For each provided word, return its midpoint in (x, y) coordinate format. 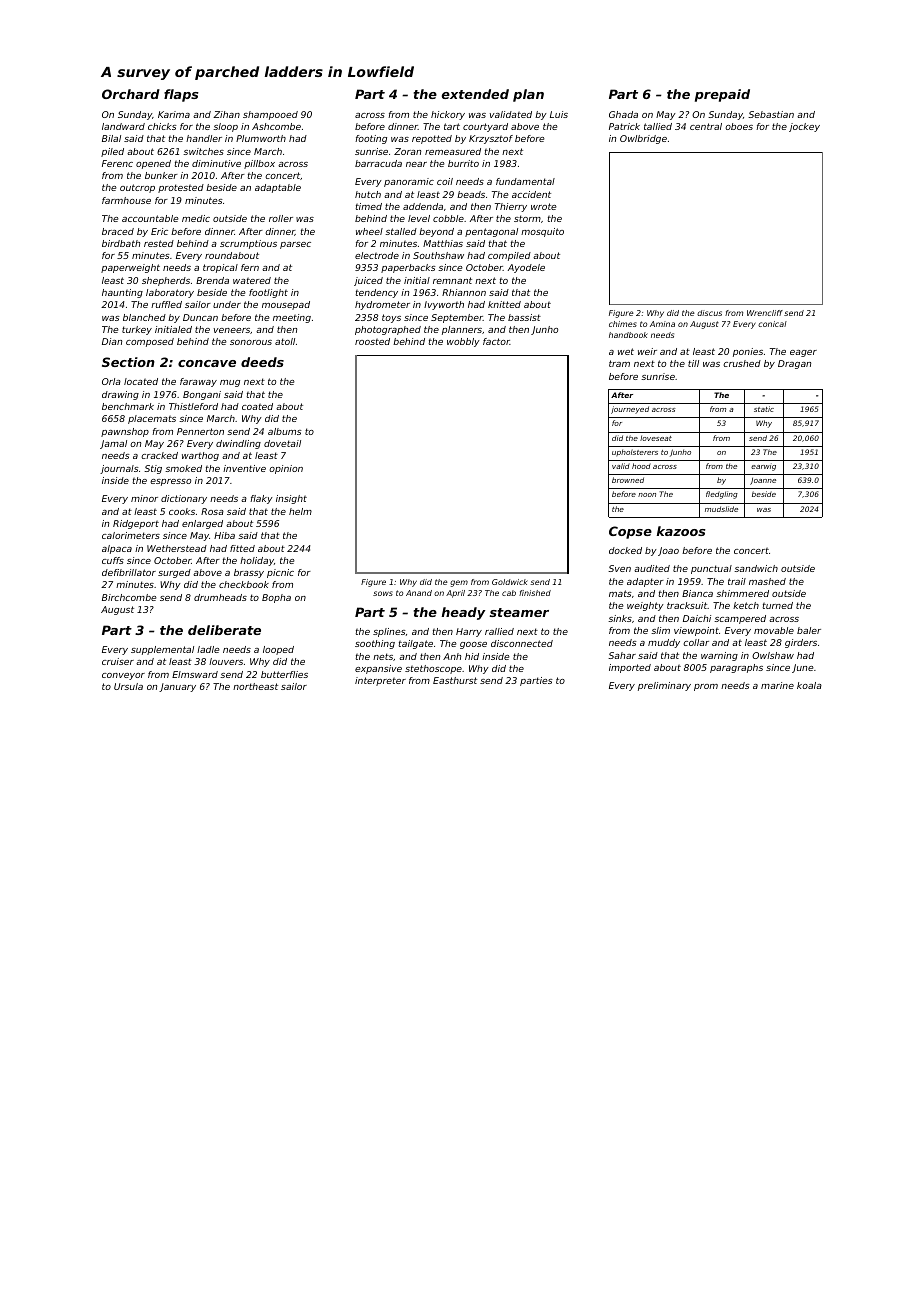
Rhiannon (464, 292)
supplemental (162, 650)
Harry (469, 632)
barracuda (378, 163)
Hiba (224, 535)
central (706, 126)
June (803, 668)
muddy (664, 643)
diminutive (216, 163)
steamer (519, 612)
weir (647, 351)
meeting (292, 318)
